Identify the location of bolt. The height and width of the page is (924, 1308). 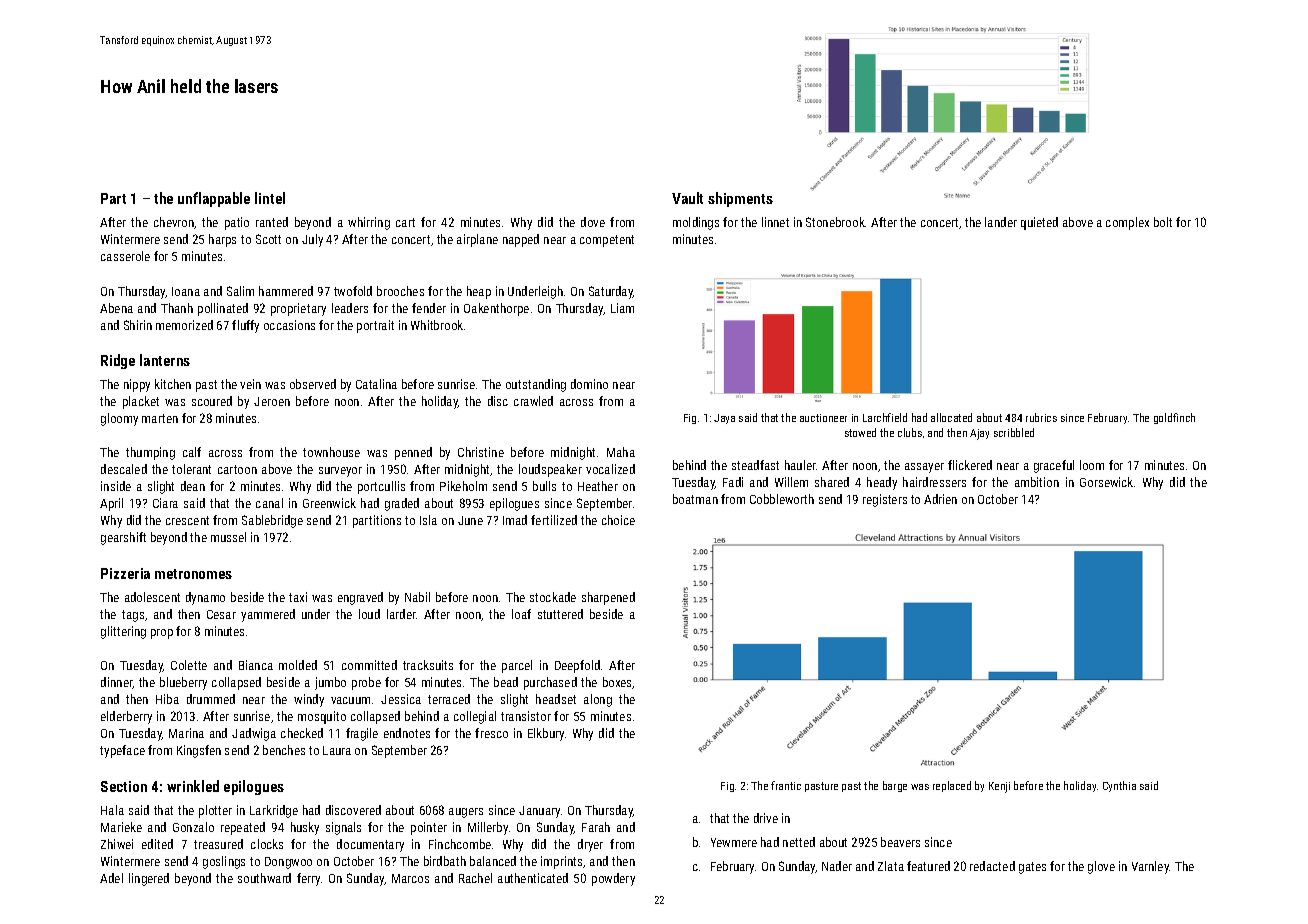
(1163, 222).
